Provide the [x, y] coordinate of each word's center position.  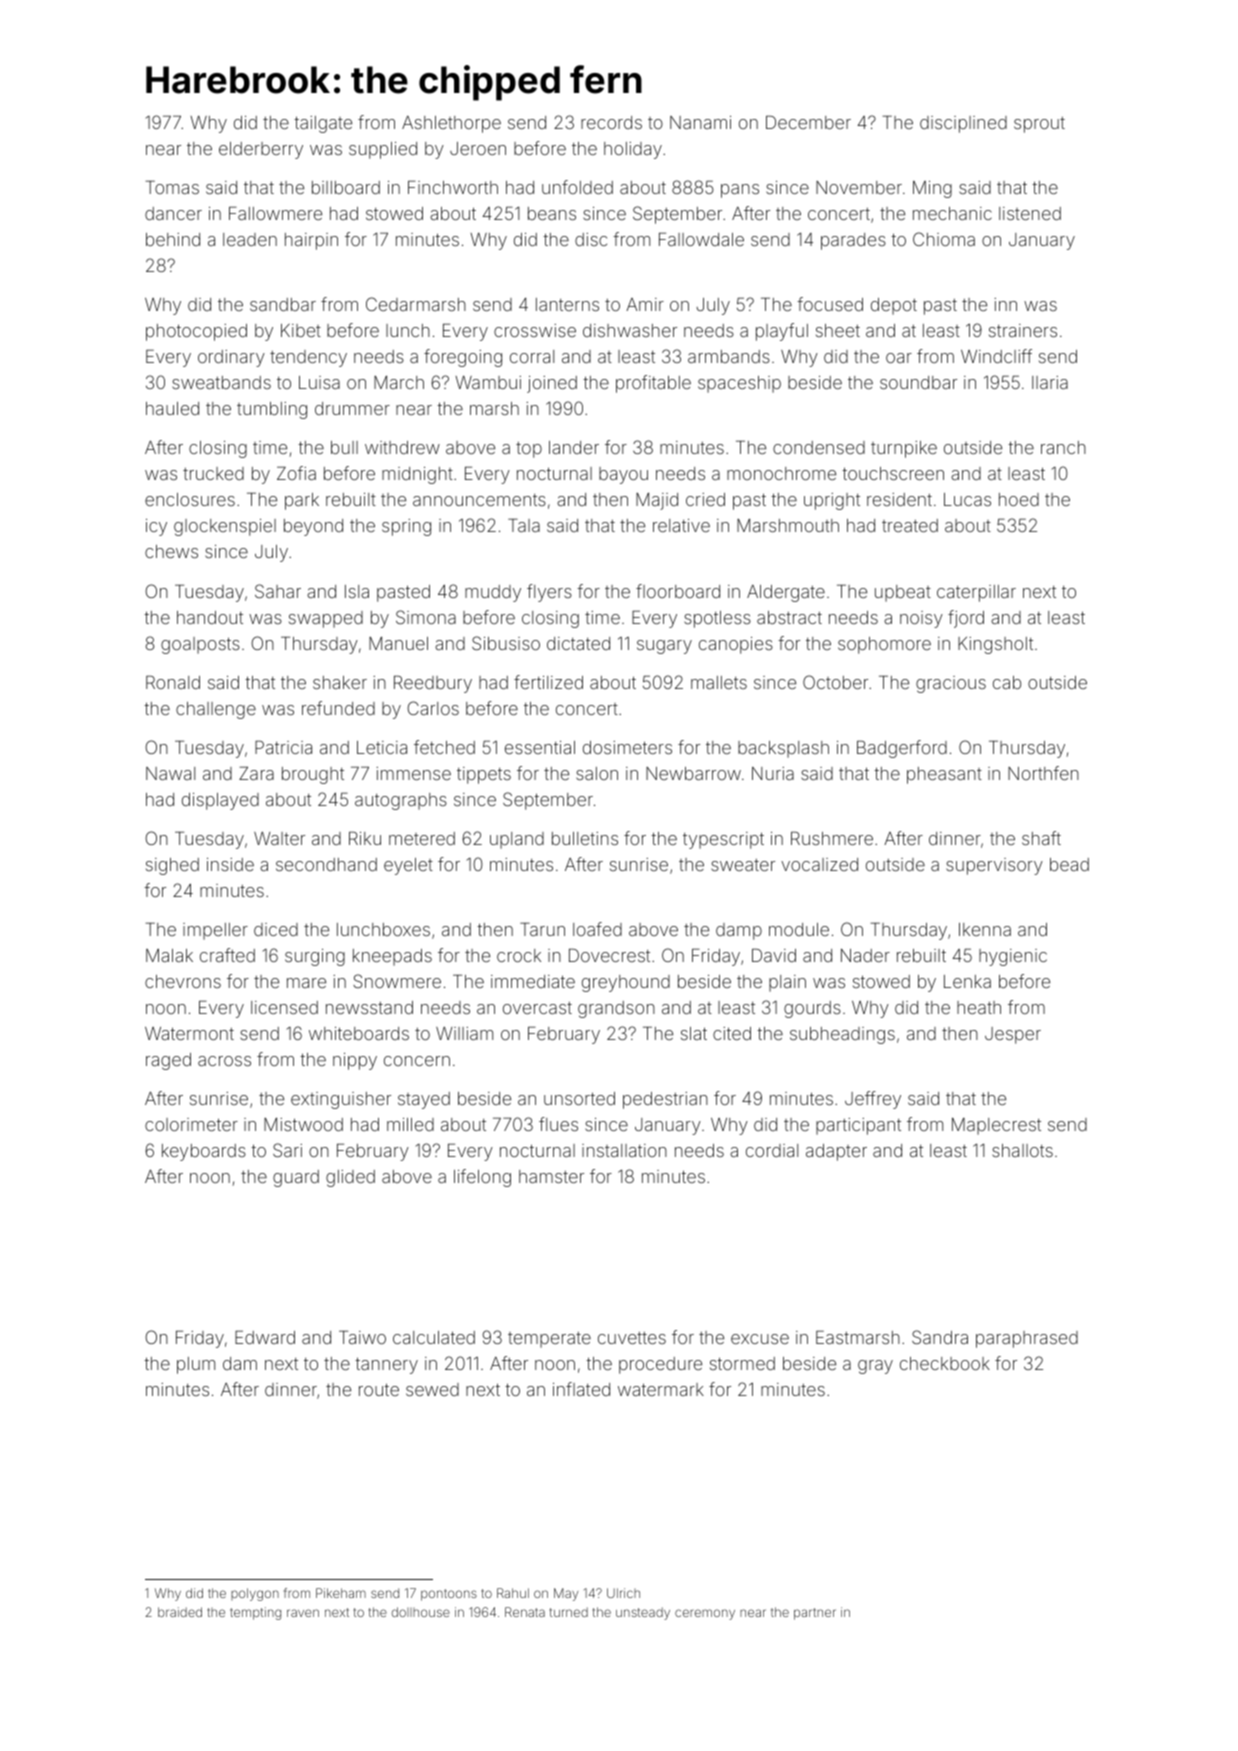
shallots [1022, 1150]
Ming [932, 189]
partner [815, 1614]
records [611, 122]
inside [230, 864]
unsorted [579, 1098]
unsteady [643, 1613]
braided [180, 1612]
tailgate [323, 124]
